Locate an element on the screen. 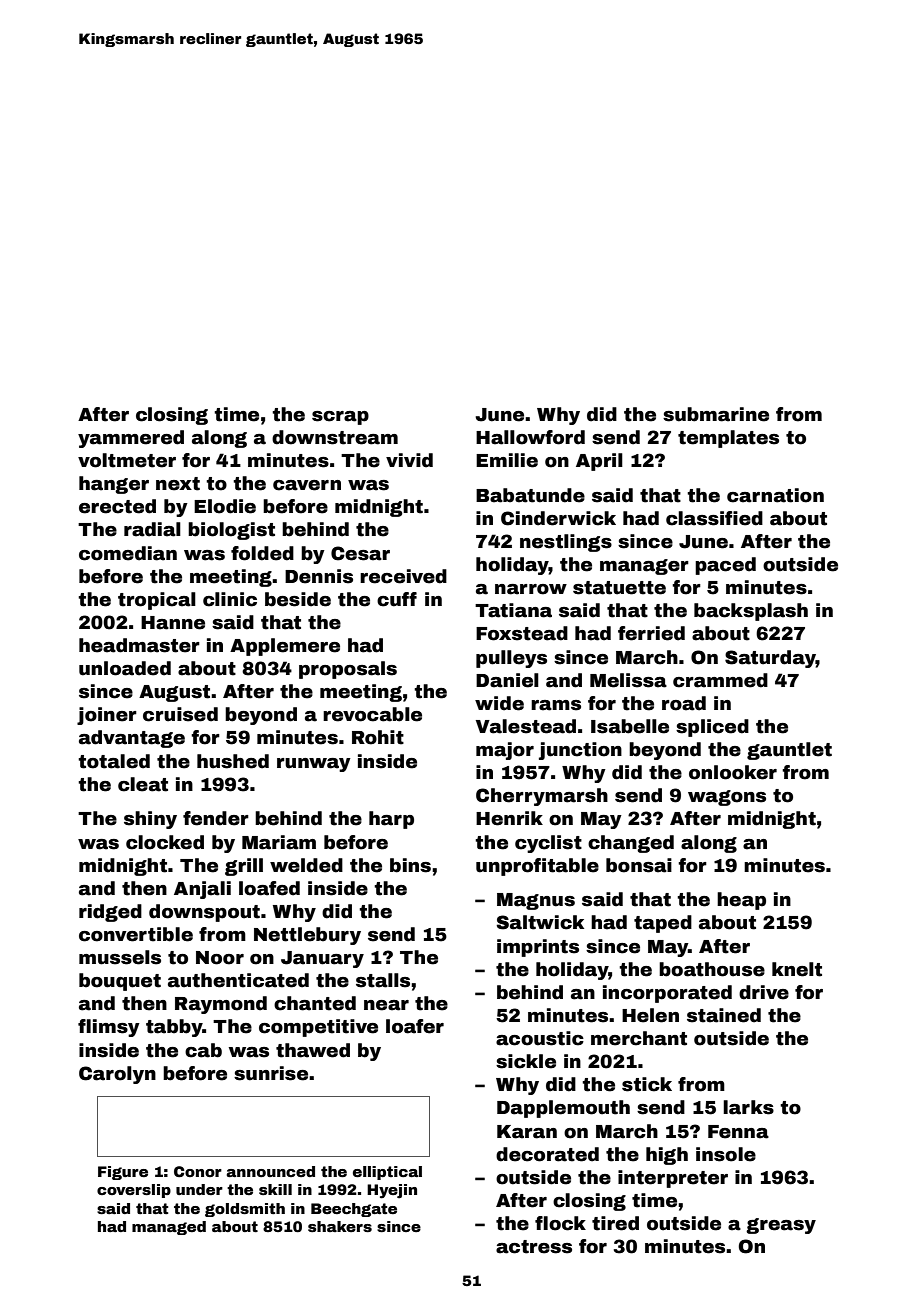 The width and height of the screenshot is (924, 1308). revocable is located at coordinates (372, 714).
